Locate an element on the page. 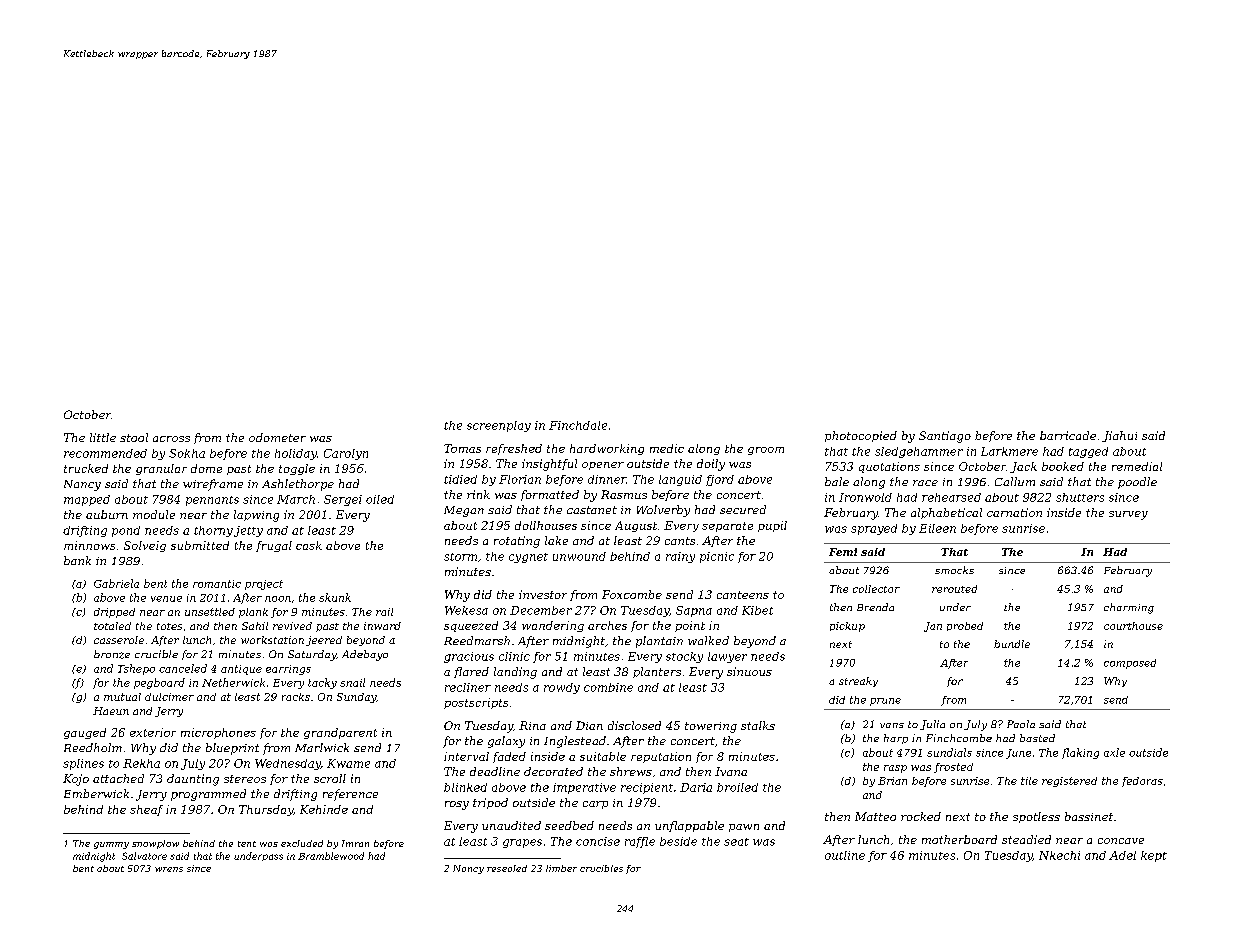 Image resolution: width=1233 pixels, height=952 pixels. seat is located at coordinates (736, 842).
